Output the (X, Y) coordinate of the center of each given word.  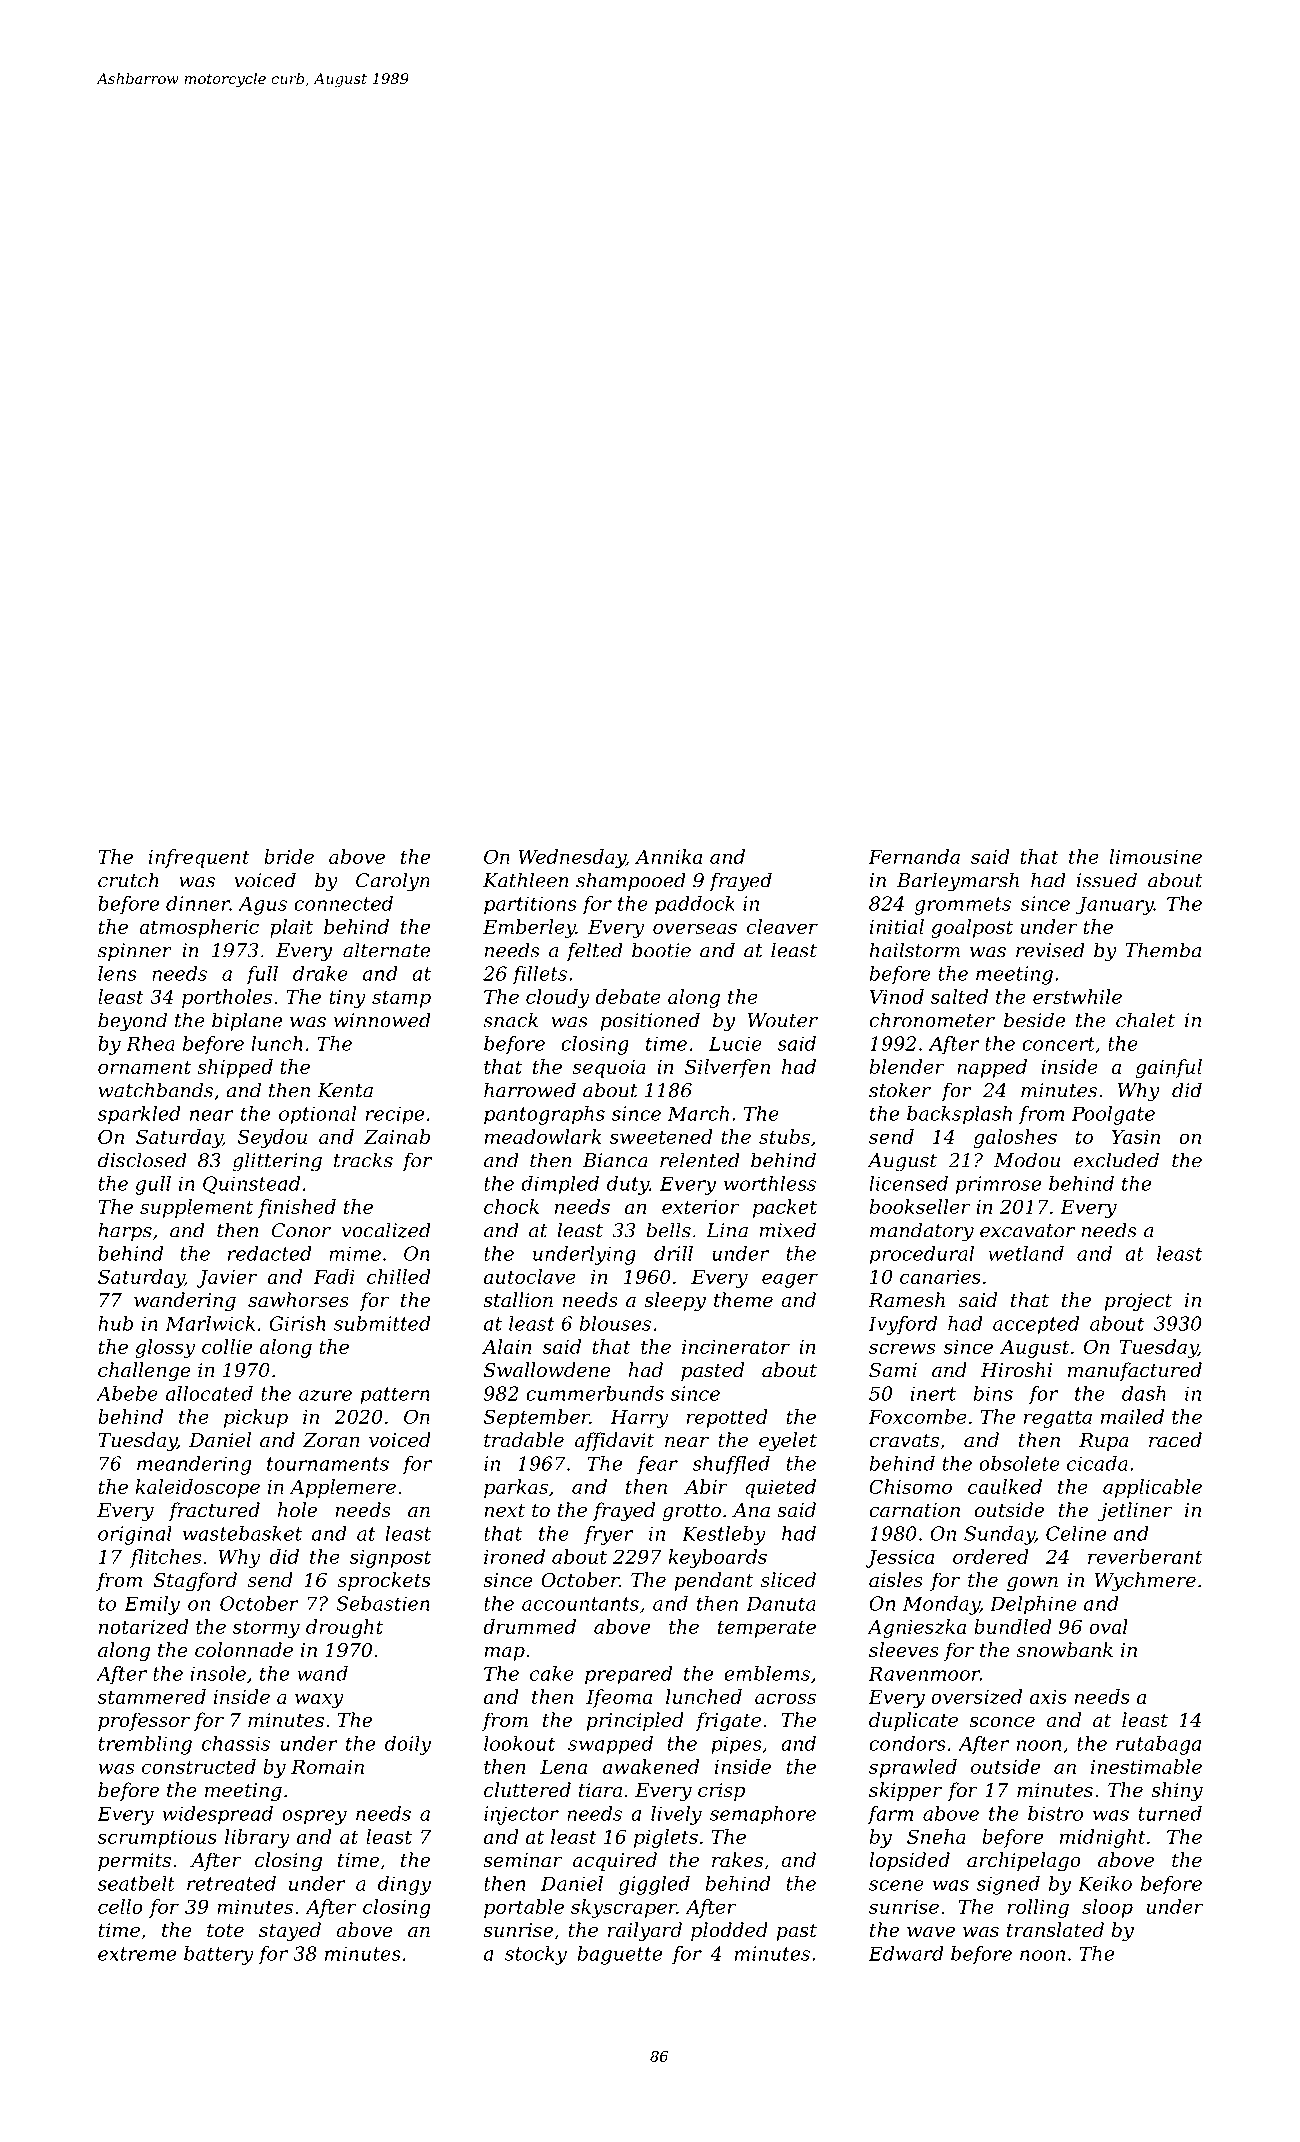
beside (1034, 1020)
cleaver (782, 926)
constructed (199, 1766)
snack (510, 1020)
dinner (198, 903)
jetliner (1135, 1511)
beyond (132, 1022)
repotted (727, 1418)
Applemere (342, 1488)
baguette (620, 1955)
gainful (1169, 1068)
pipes (736, 1745)
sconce (1002, 1722)
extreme (137, 1954)
